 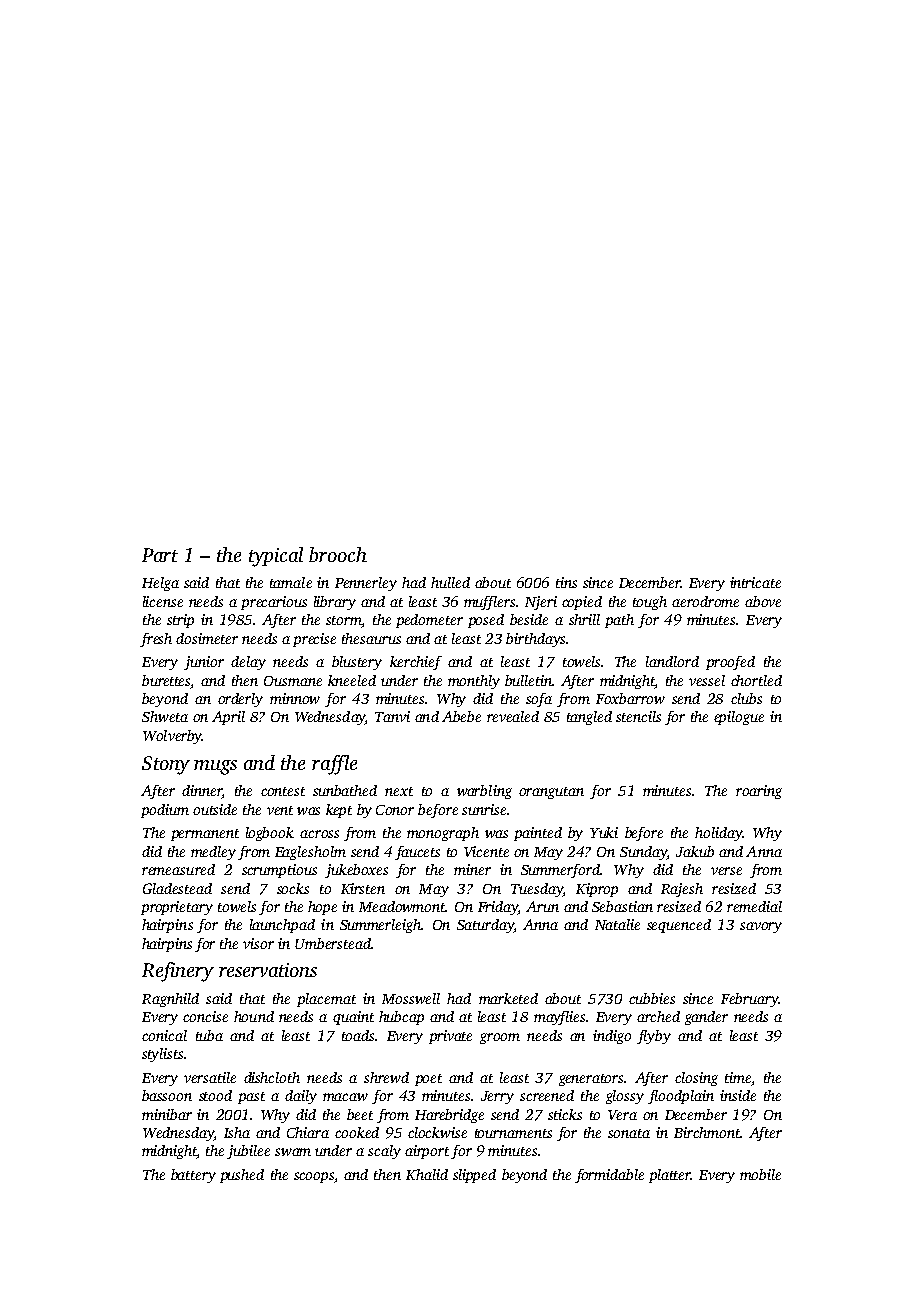 I want to click on Sebastian, so click(x=622, y=906).
